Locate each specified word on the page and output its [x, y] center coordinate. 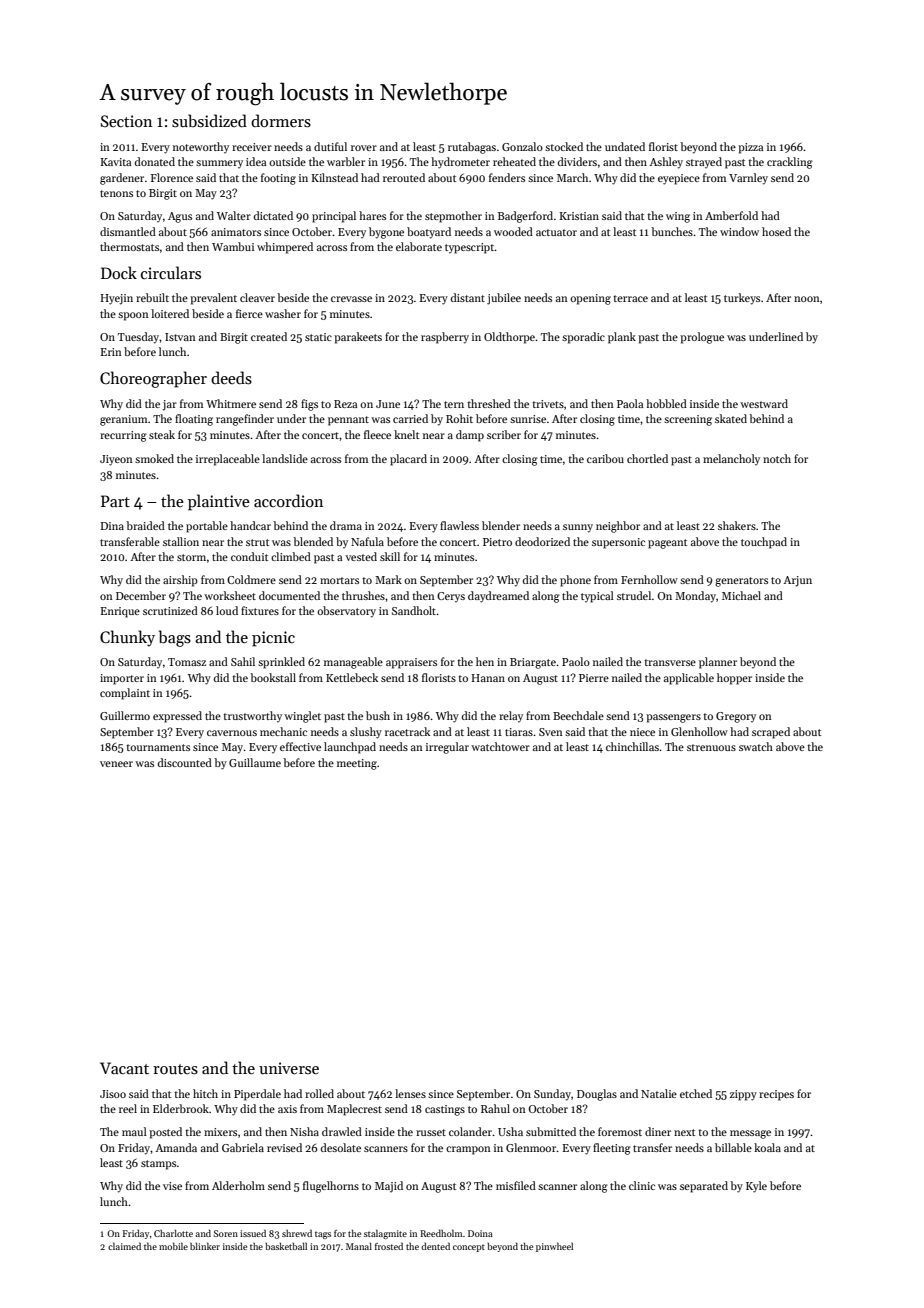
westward [764, 403]
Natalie [659, 1093]
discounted [185, 762]
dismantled [128, 231]
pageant [667, 544]
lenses [410, 1093]
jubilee [504, 299]
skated [731, 418]
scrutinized [170, 610]
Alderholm [238, 1185]
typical [597, 597]
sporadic [583, 338]
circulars [171, 272]
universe [289, 1068]
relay [511, 716]
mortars [339, 580]
